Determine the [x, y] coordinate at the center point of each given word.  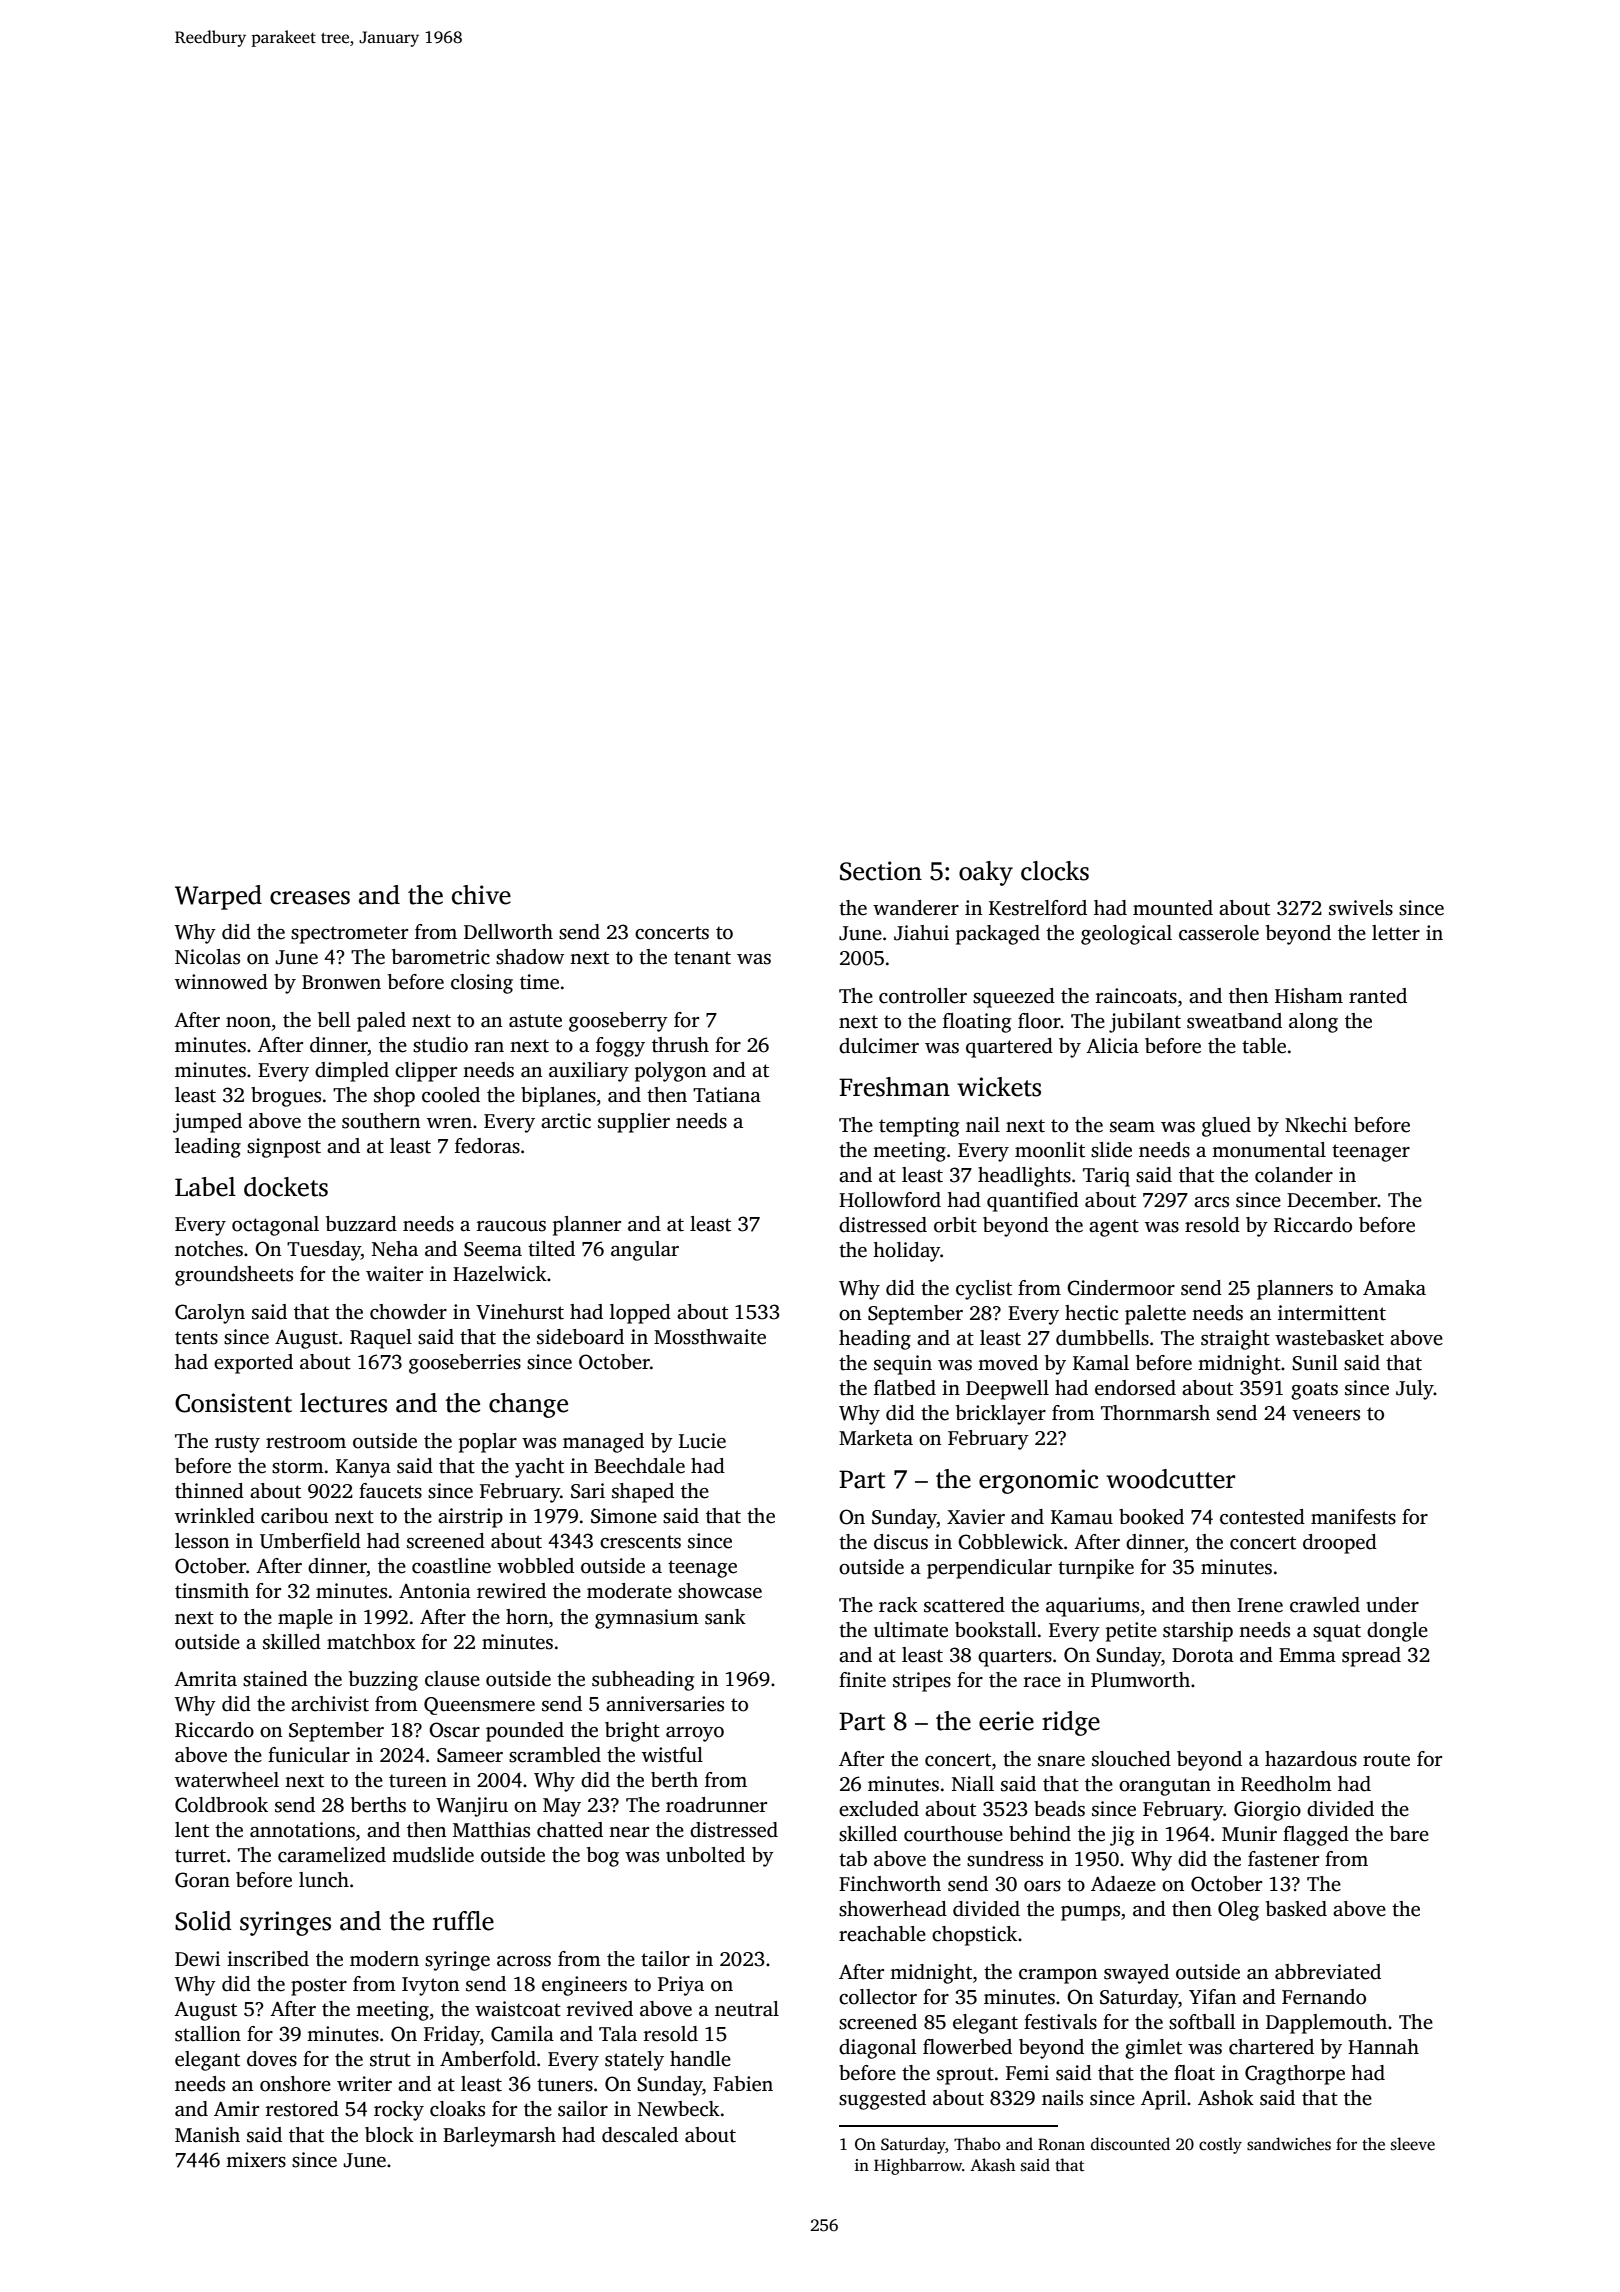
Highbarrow [918, 2166]
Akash [992, 2165]
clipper [426, 1072]
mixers [256, 2160]
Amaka [1394, 1287]
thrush [680, 1045]
